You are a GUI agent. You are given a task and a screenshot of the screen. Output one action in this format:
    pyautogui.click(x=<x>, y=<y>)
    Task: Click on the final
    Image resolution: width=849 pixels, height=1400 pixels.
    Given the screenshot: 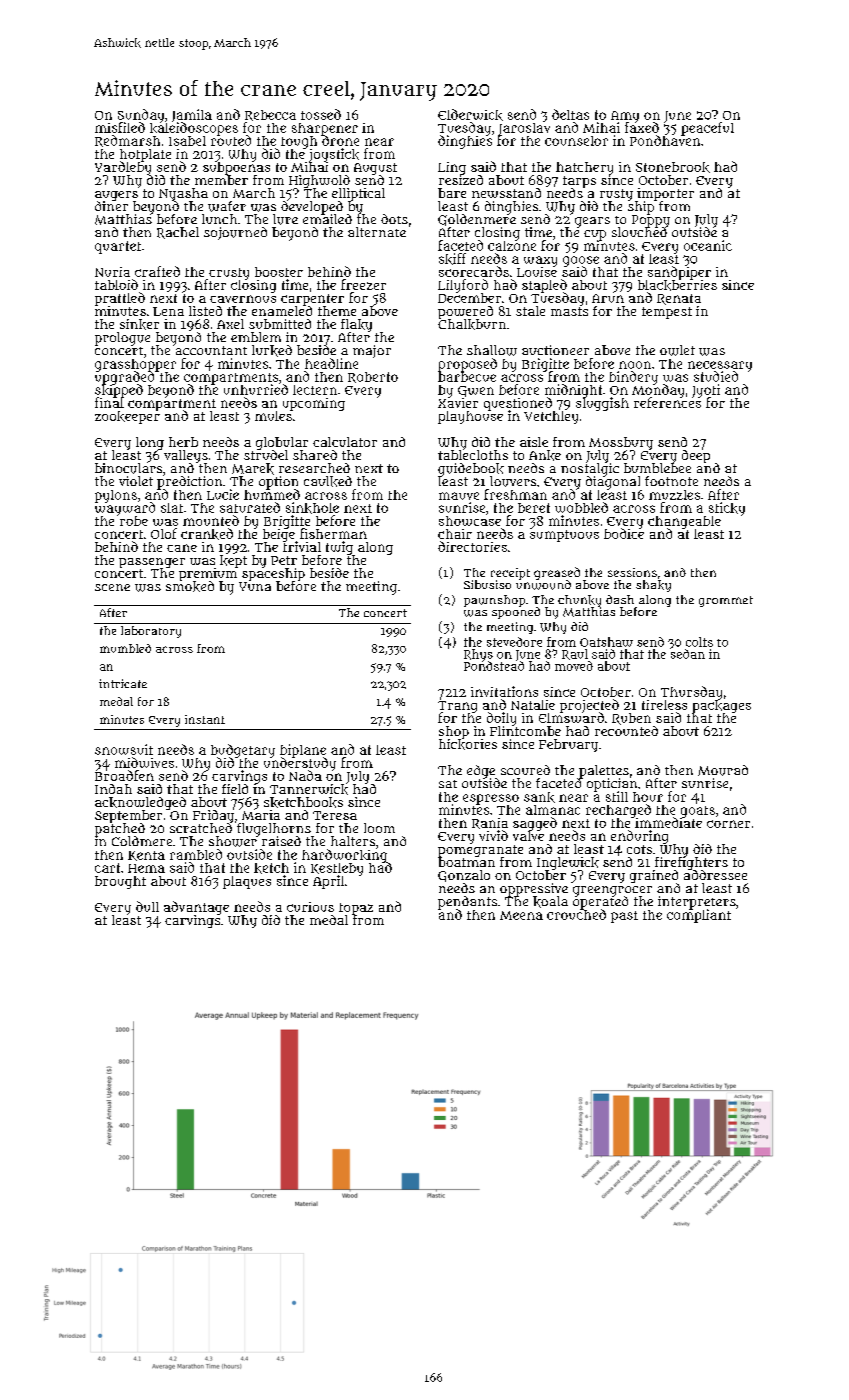 What is the action you would take?
    pyautogui.click(x=109, y=403)
